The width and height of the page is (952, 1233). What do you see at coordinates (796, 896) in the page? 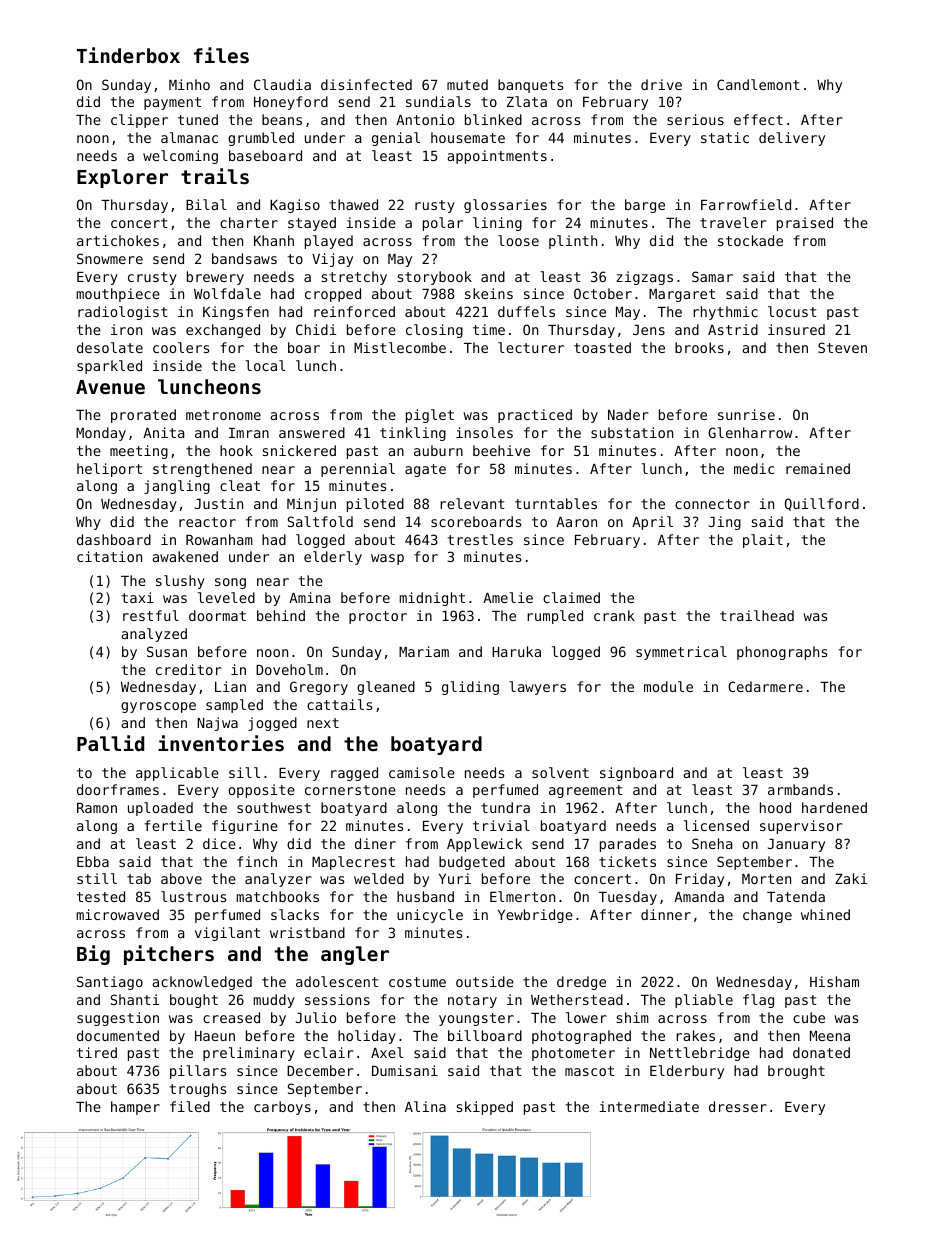
I see `Tatenda` at bounding box center [796, 896].
